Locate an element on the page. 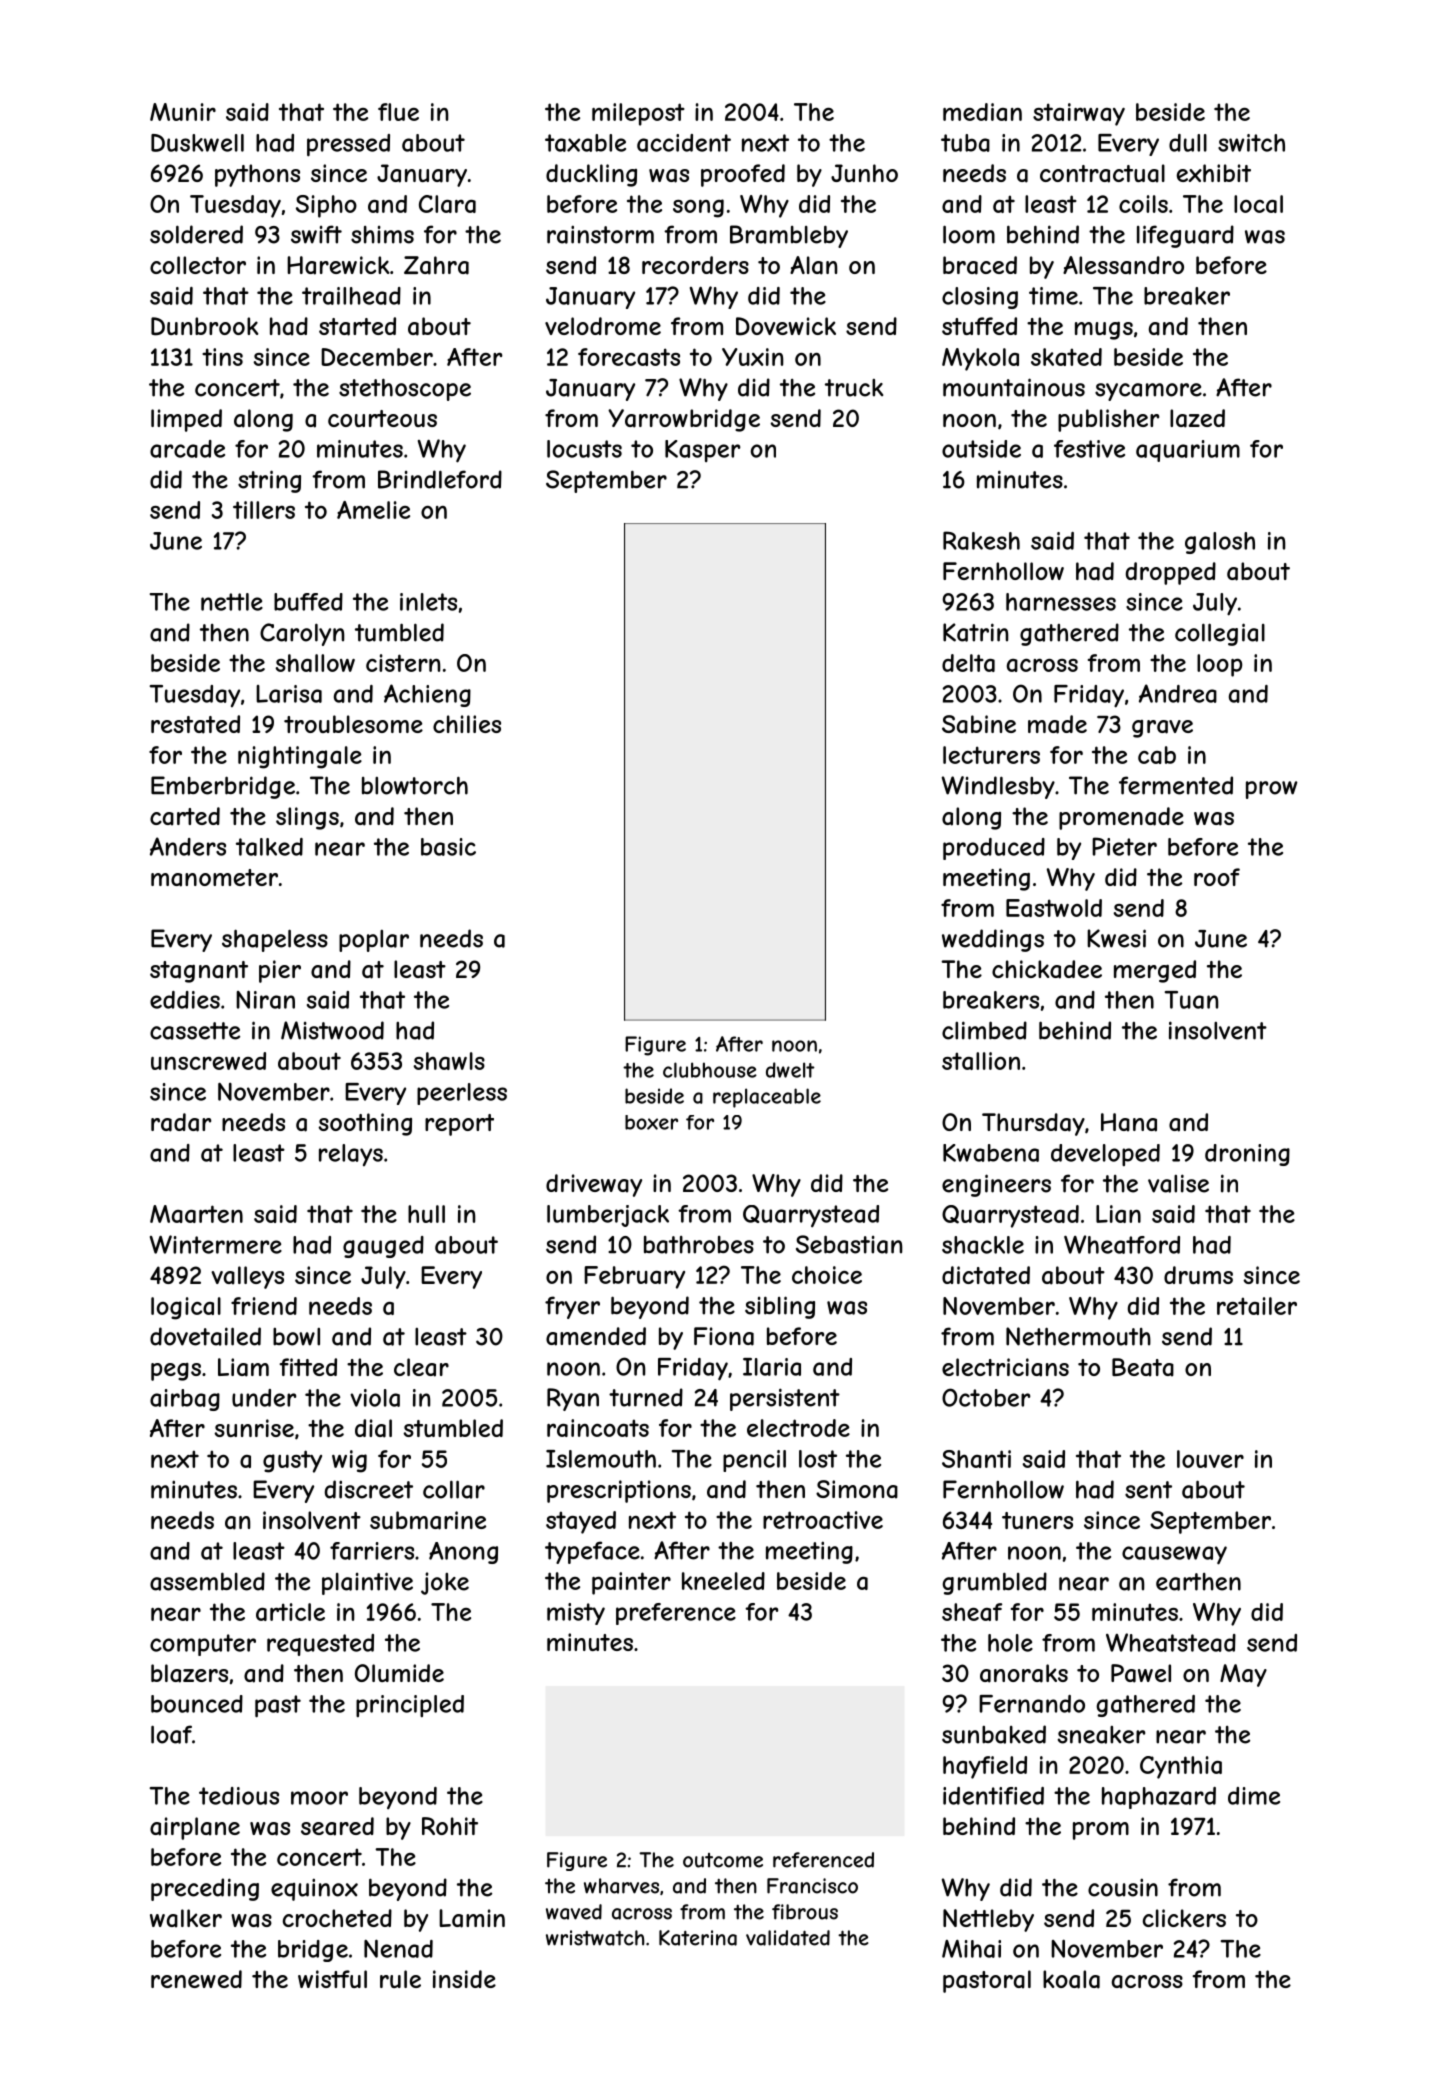  stallion is located at coordinates (981, 1061).
